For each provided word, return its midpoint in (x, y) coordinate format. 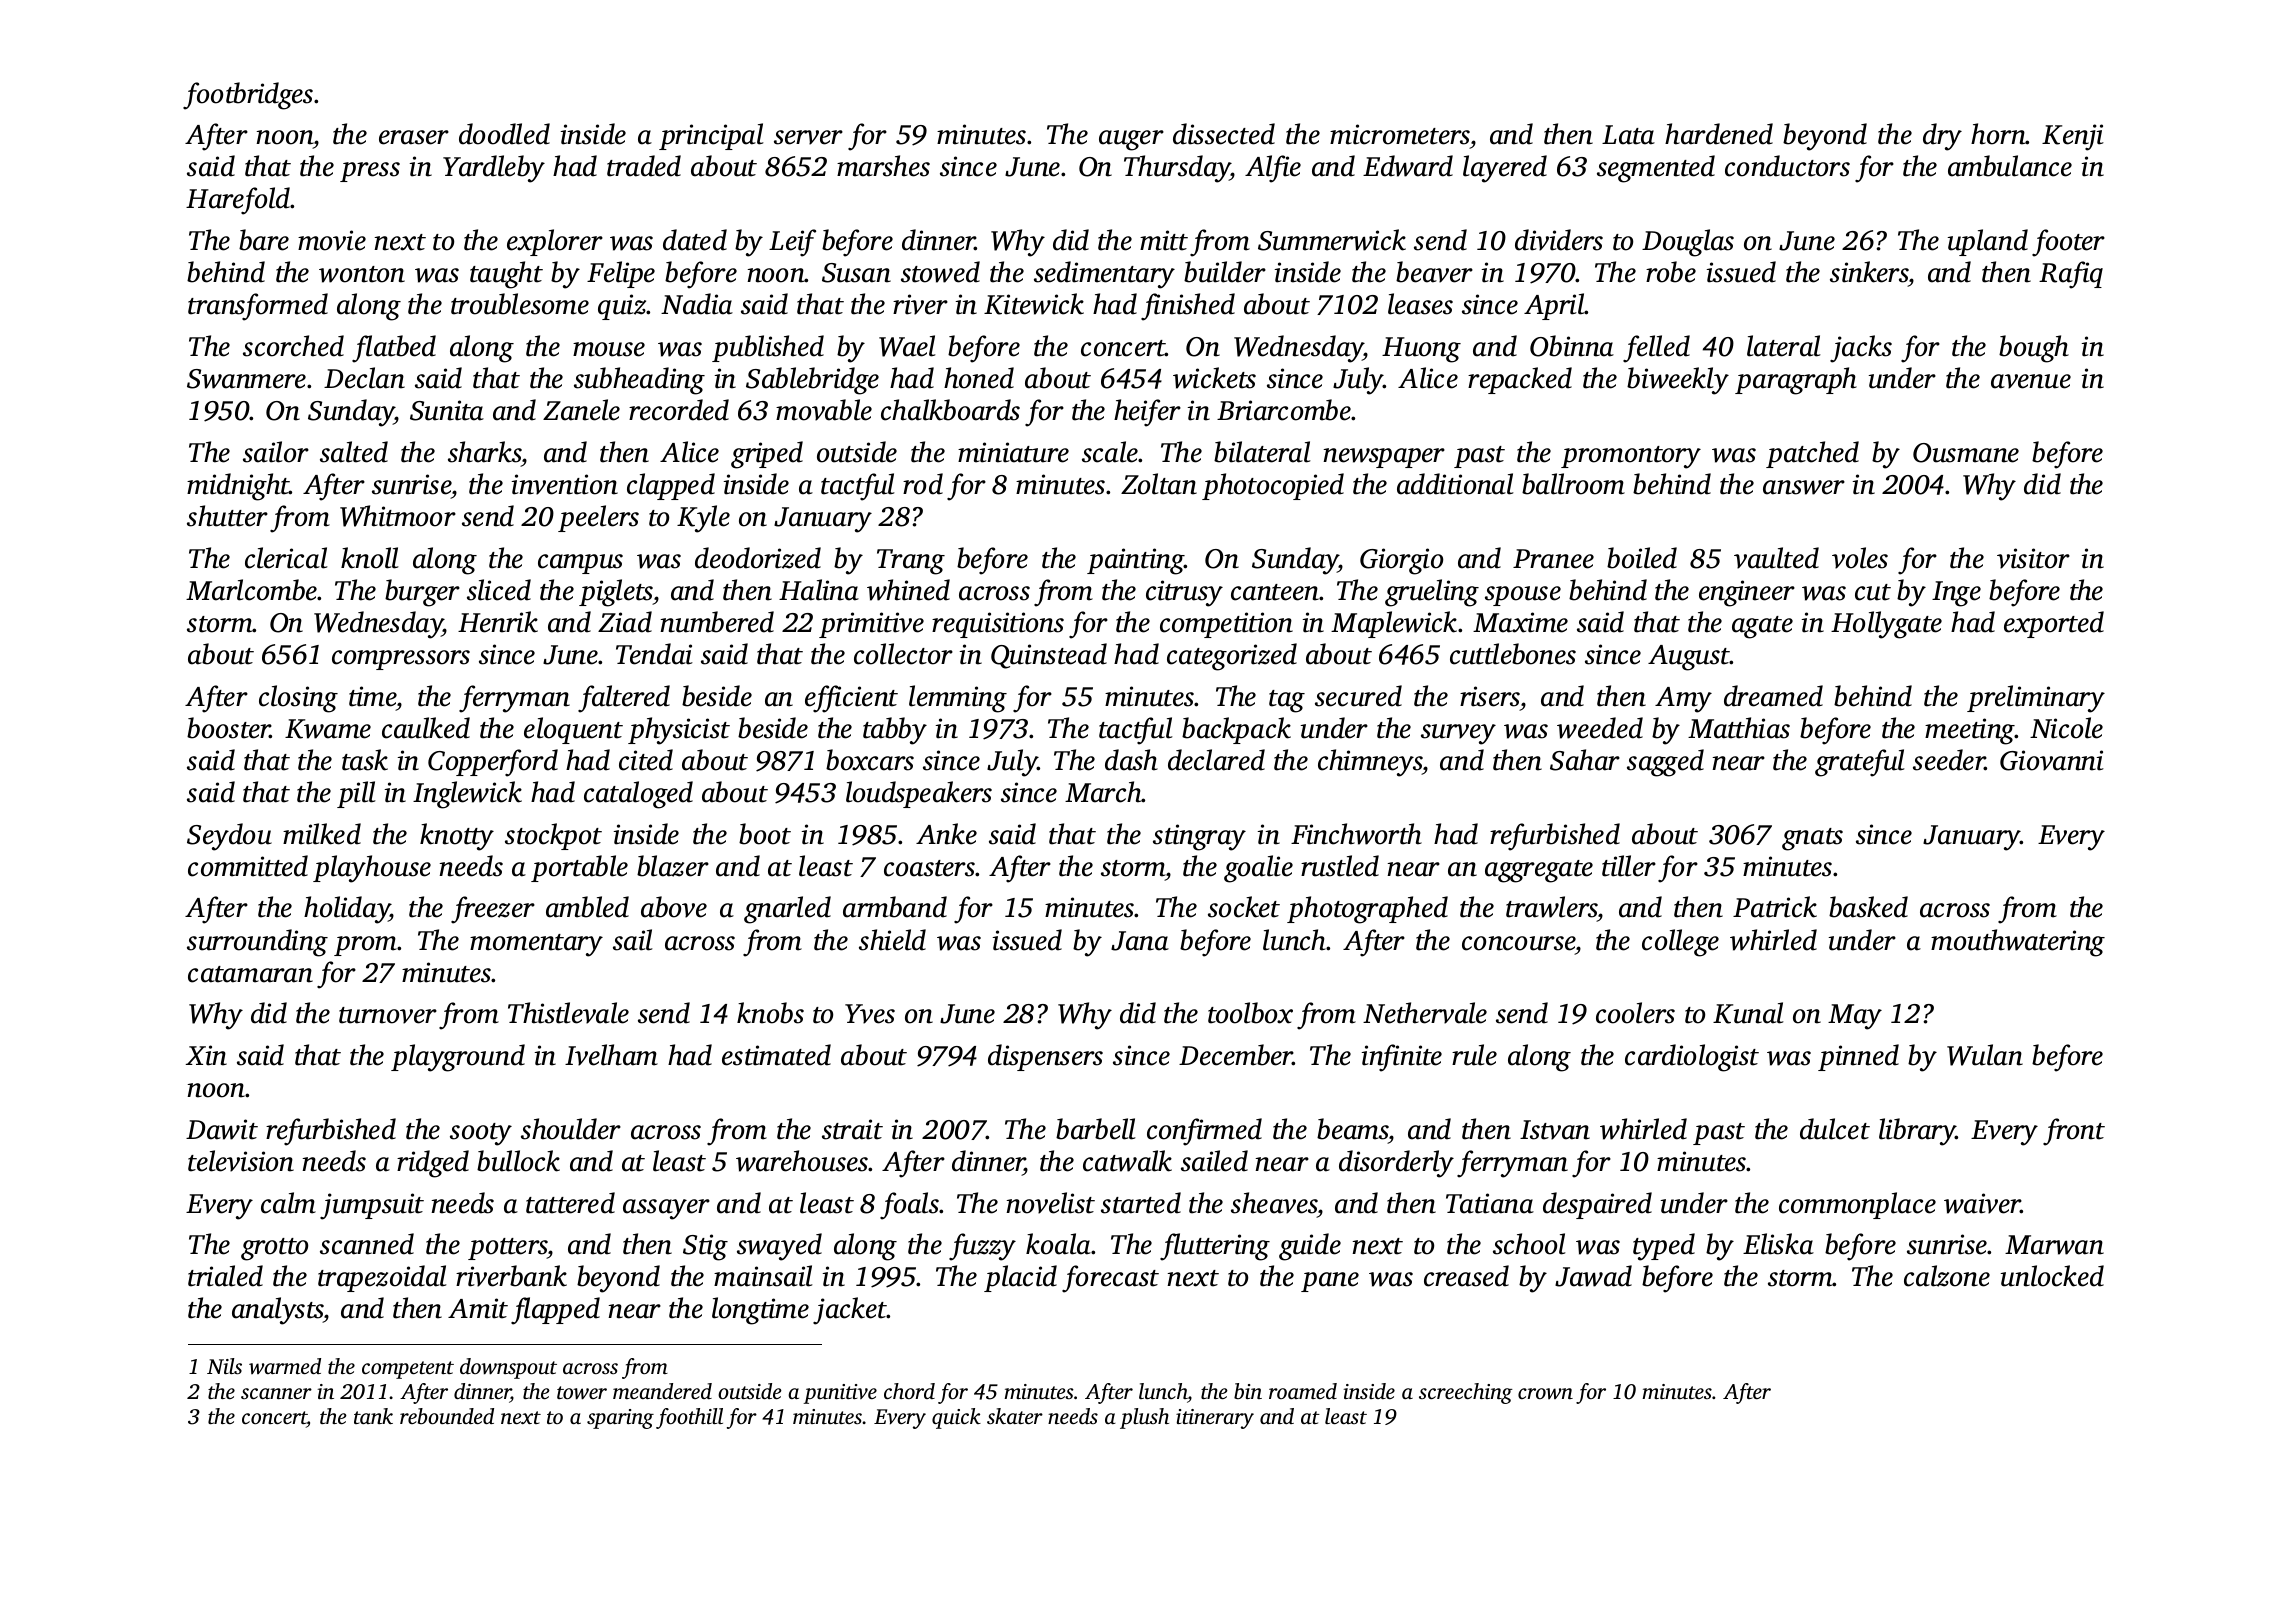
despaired (1597, 1205)
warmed (285, 1366)
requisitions (998, 625)
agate (1762, 627)
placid (1020, 1278)
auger (1131, 140)
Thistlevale (568, 1013)
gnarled (787, 910)
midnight (238, 487)
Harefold (238, 201)
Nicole (2066, 728)
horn (1998, 134)
